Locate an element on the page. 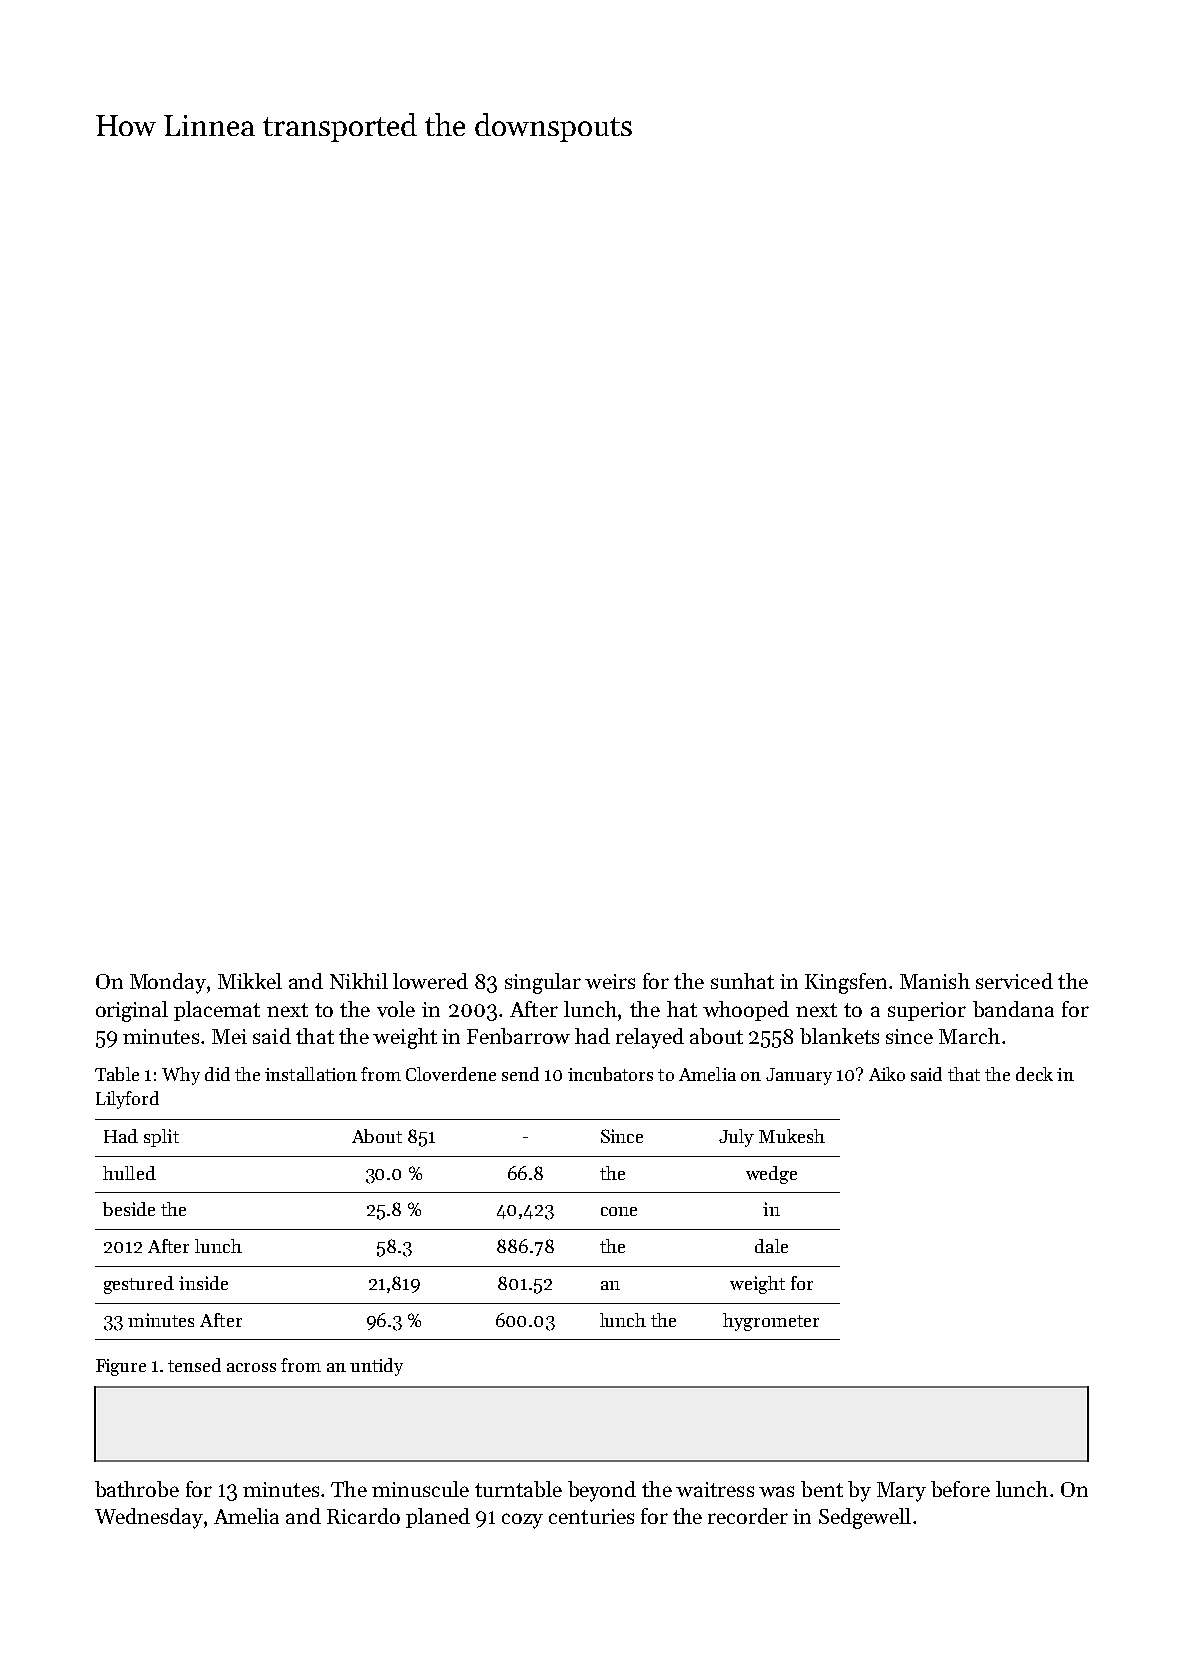 Image resolution: width=1183 pixels, height=1674 pixels. deck is located at coordinates (1034, 1074).
